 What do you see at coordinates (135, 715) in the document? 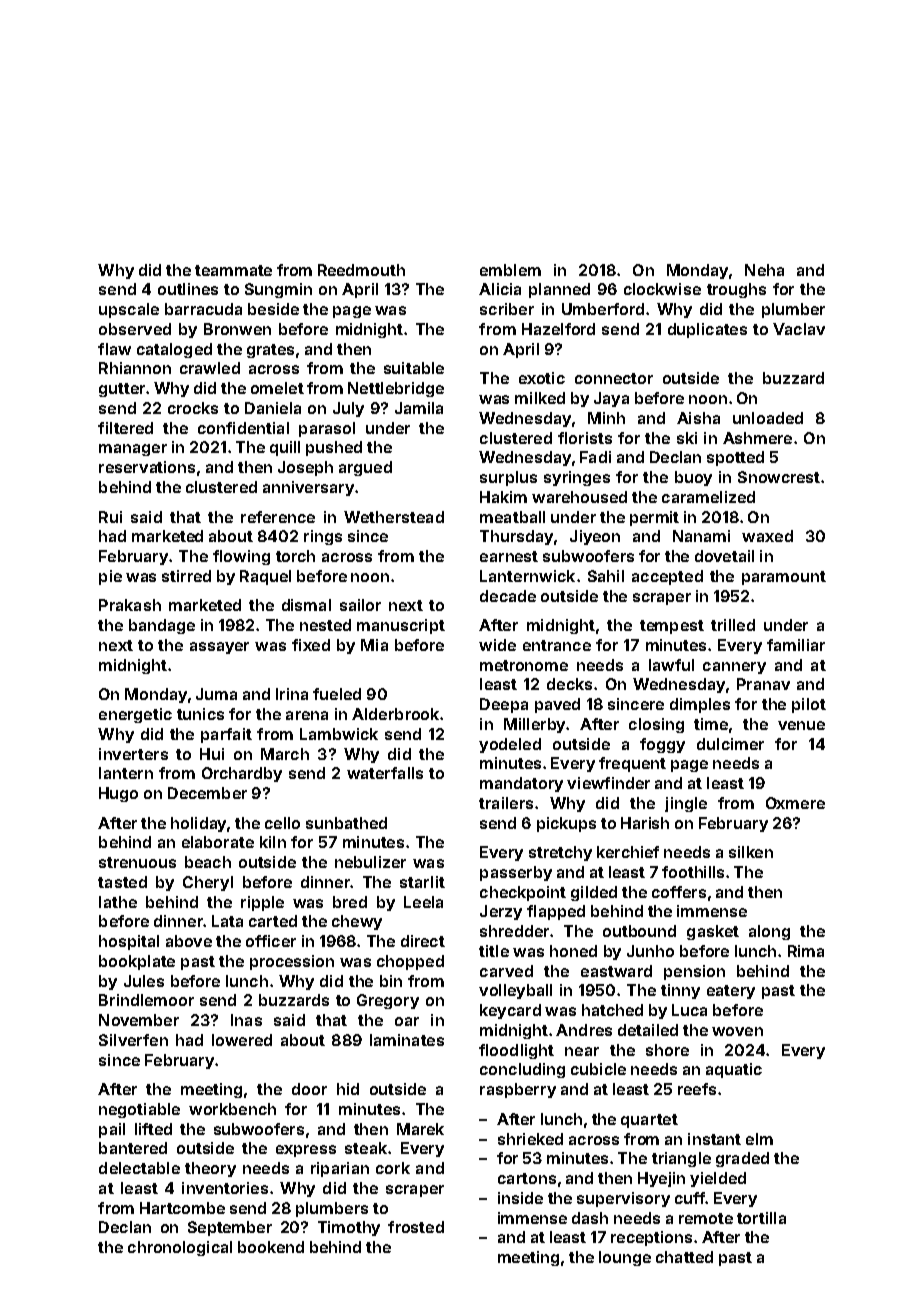
I see `energetic` at bounding box center [135, 715].
